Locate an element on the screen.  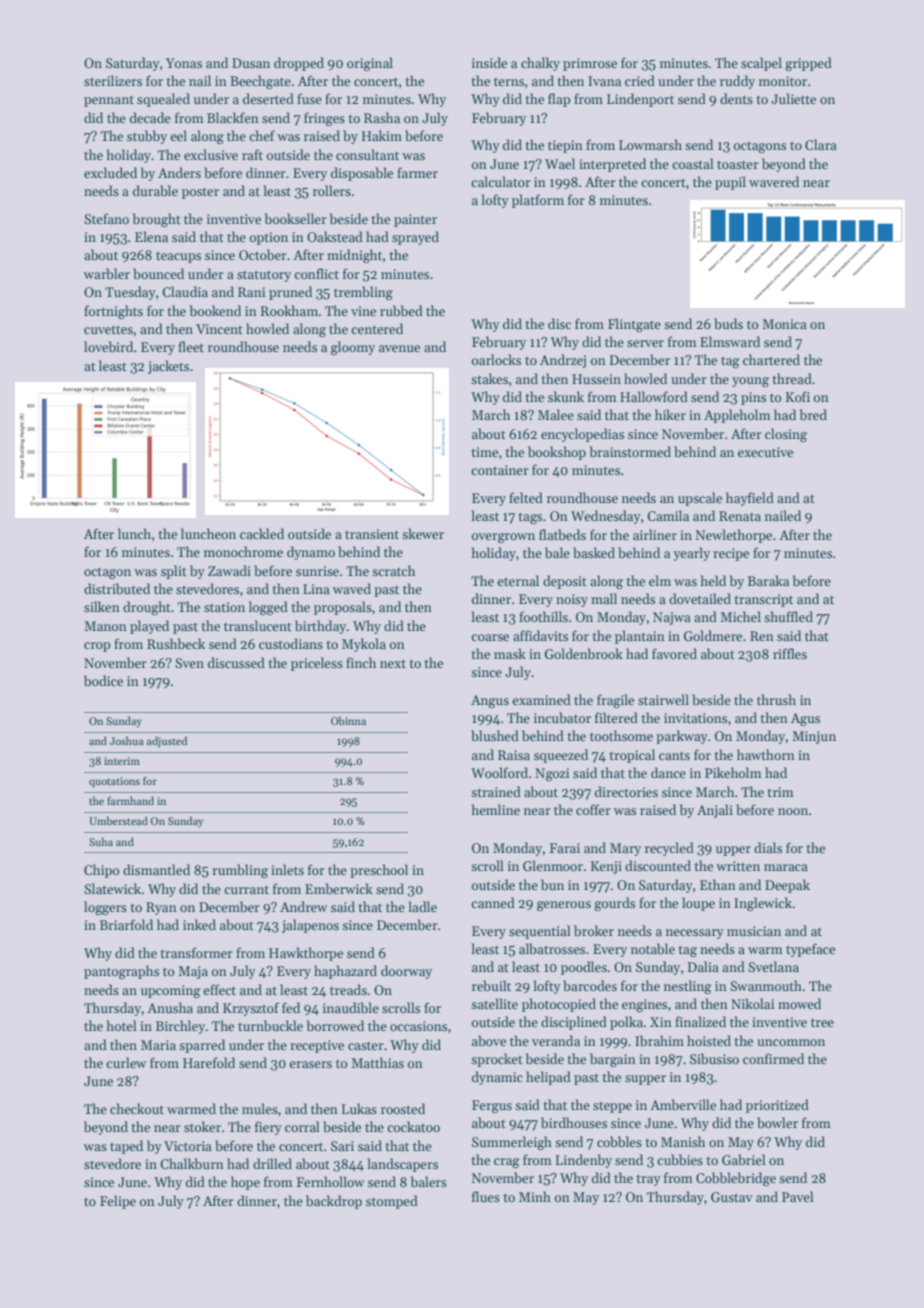
hope is located at coordinates (245, 1183).
